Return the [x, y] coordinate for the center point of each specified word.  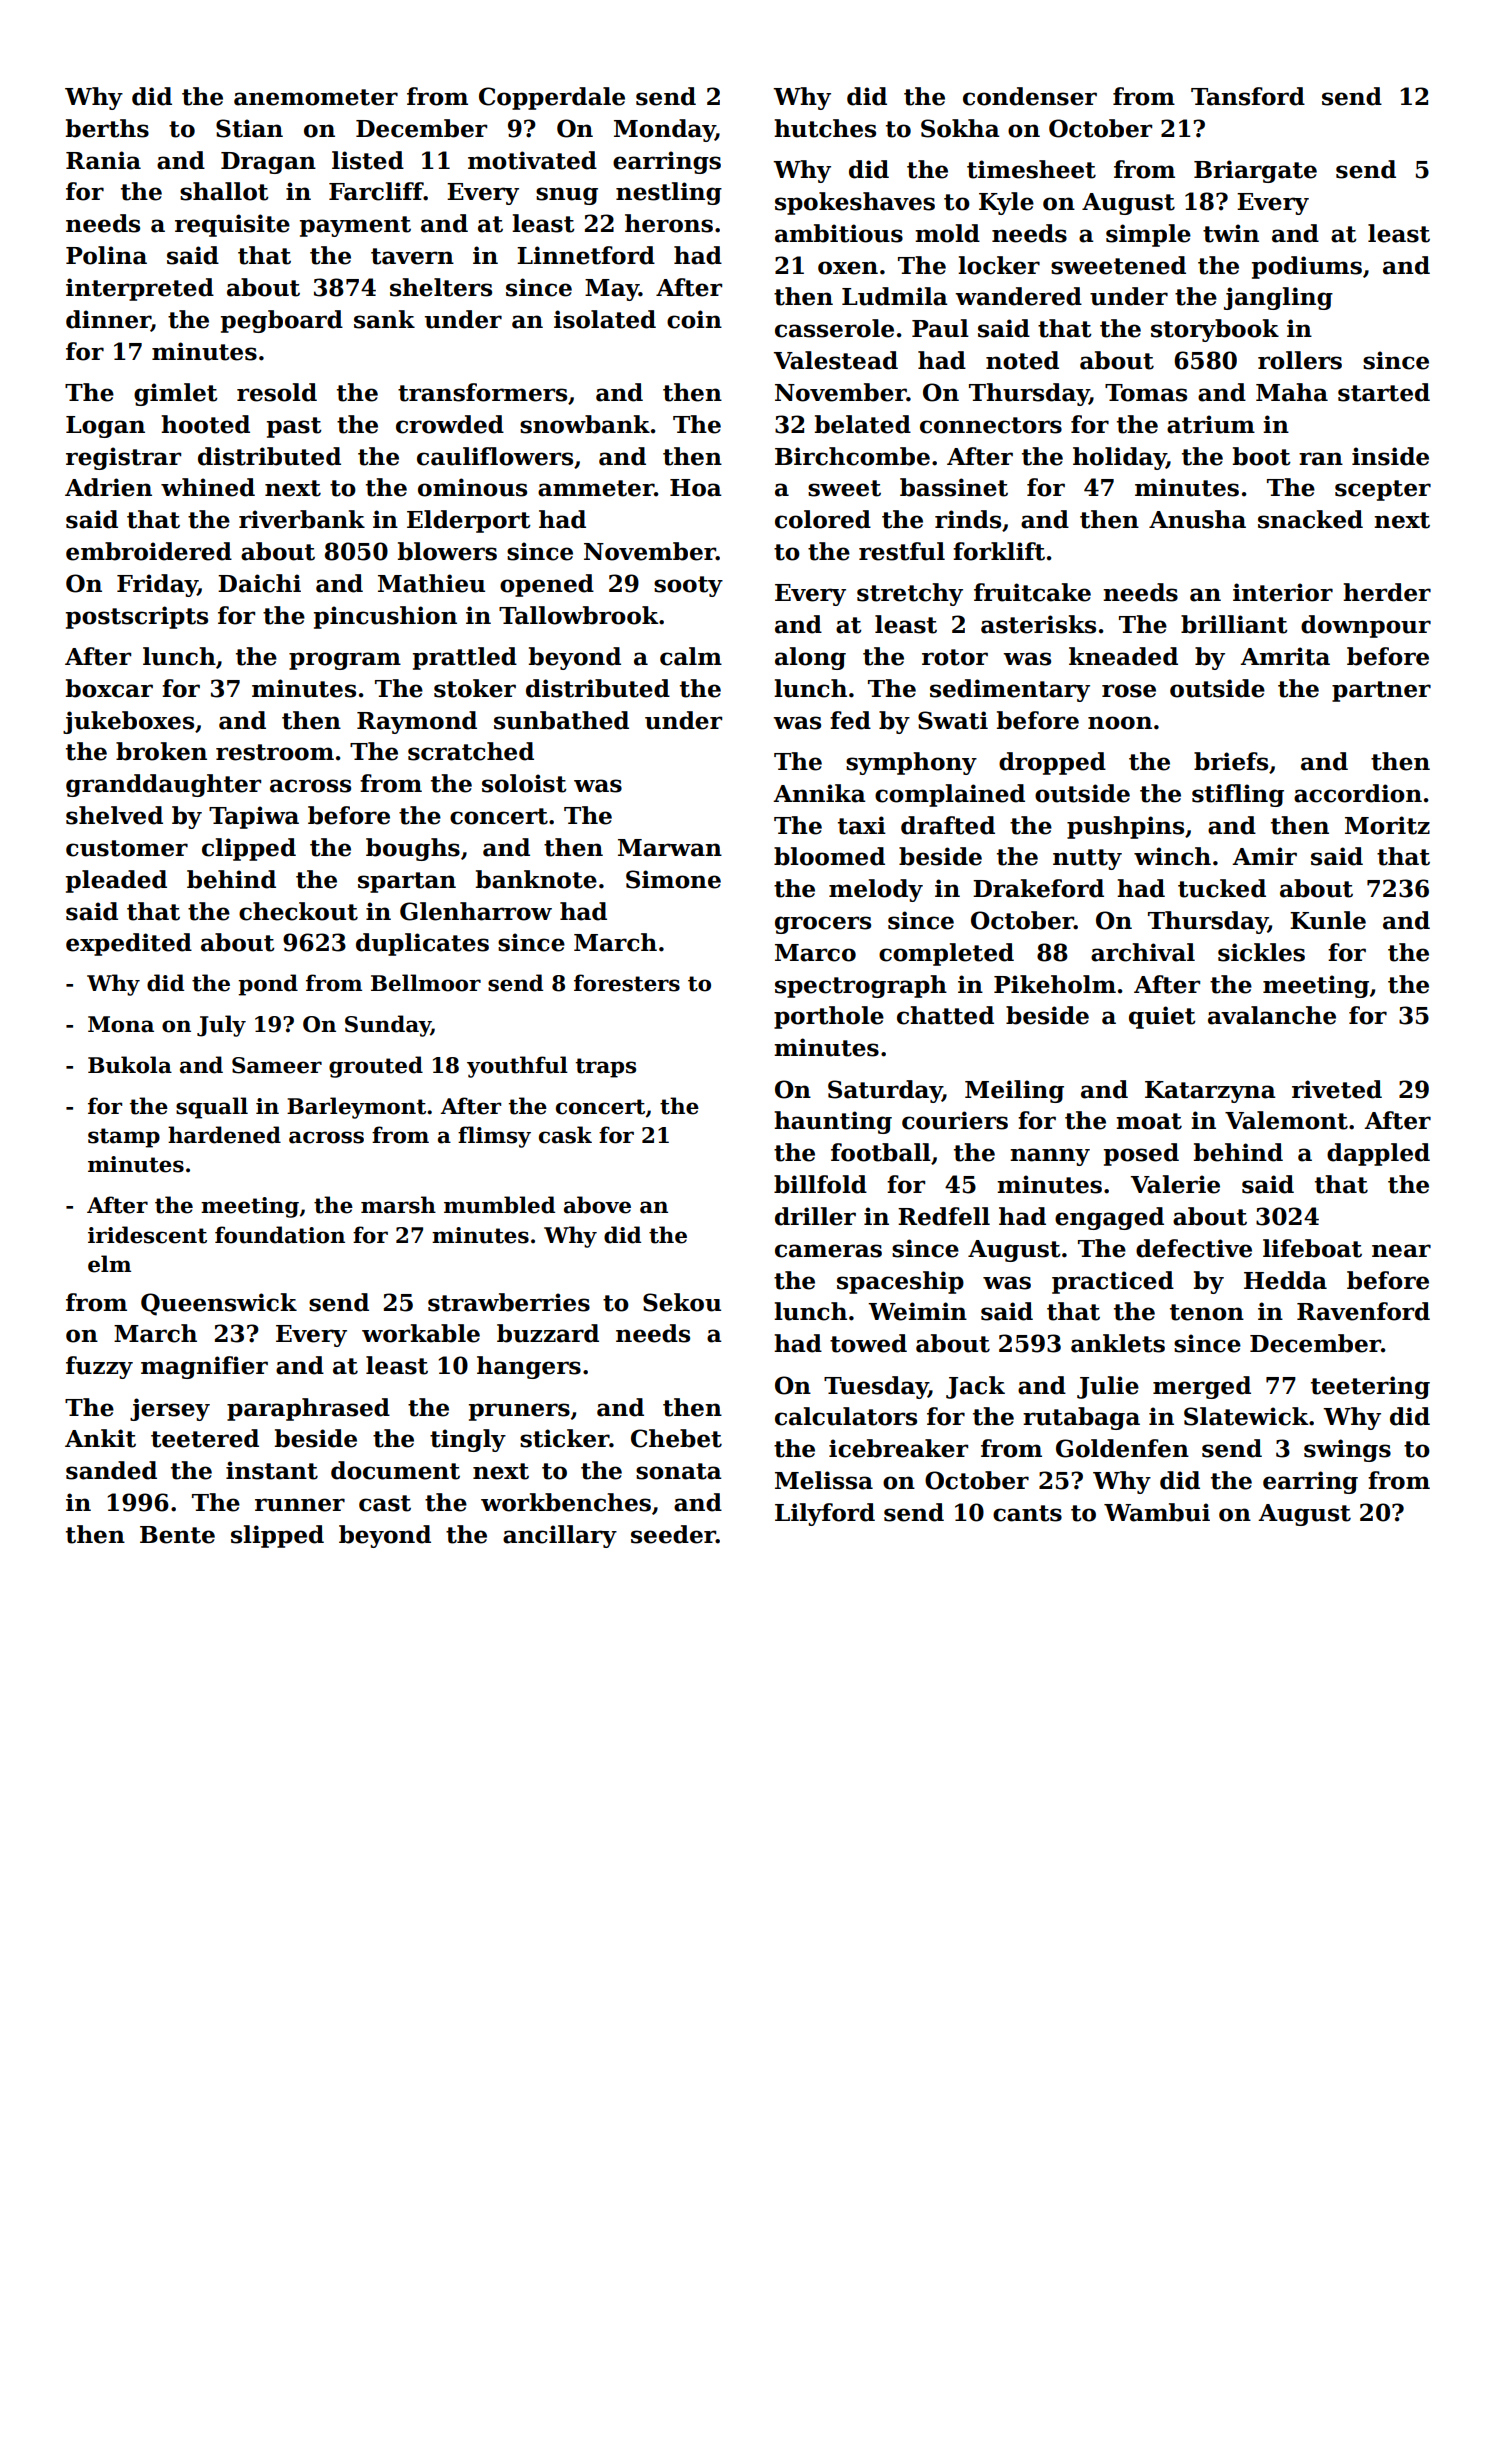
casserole [834, 328]
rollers [1300, 360]
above [597, 1205]
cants [1027, 1513]
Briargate [1255, 171]
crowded [450, 424]
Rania [103, 160]
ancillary [560, 1536]
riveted [1337, 1089]
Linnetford [586, 255]
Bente [177, 1535]
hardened [224, 1135]
